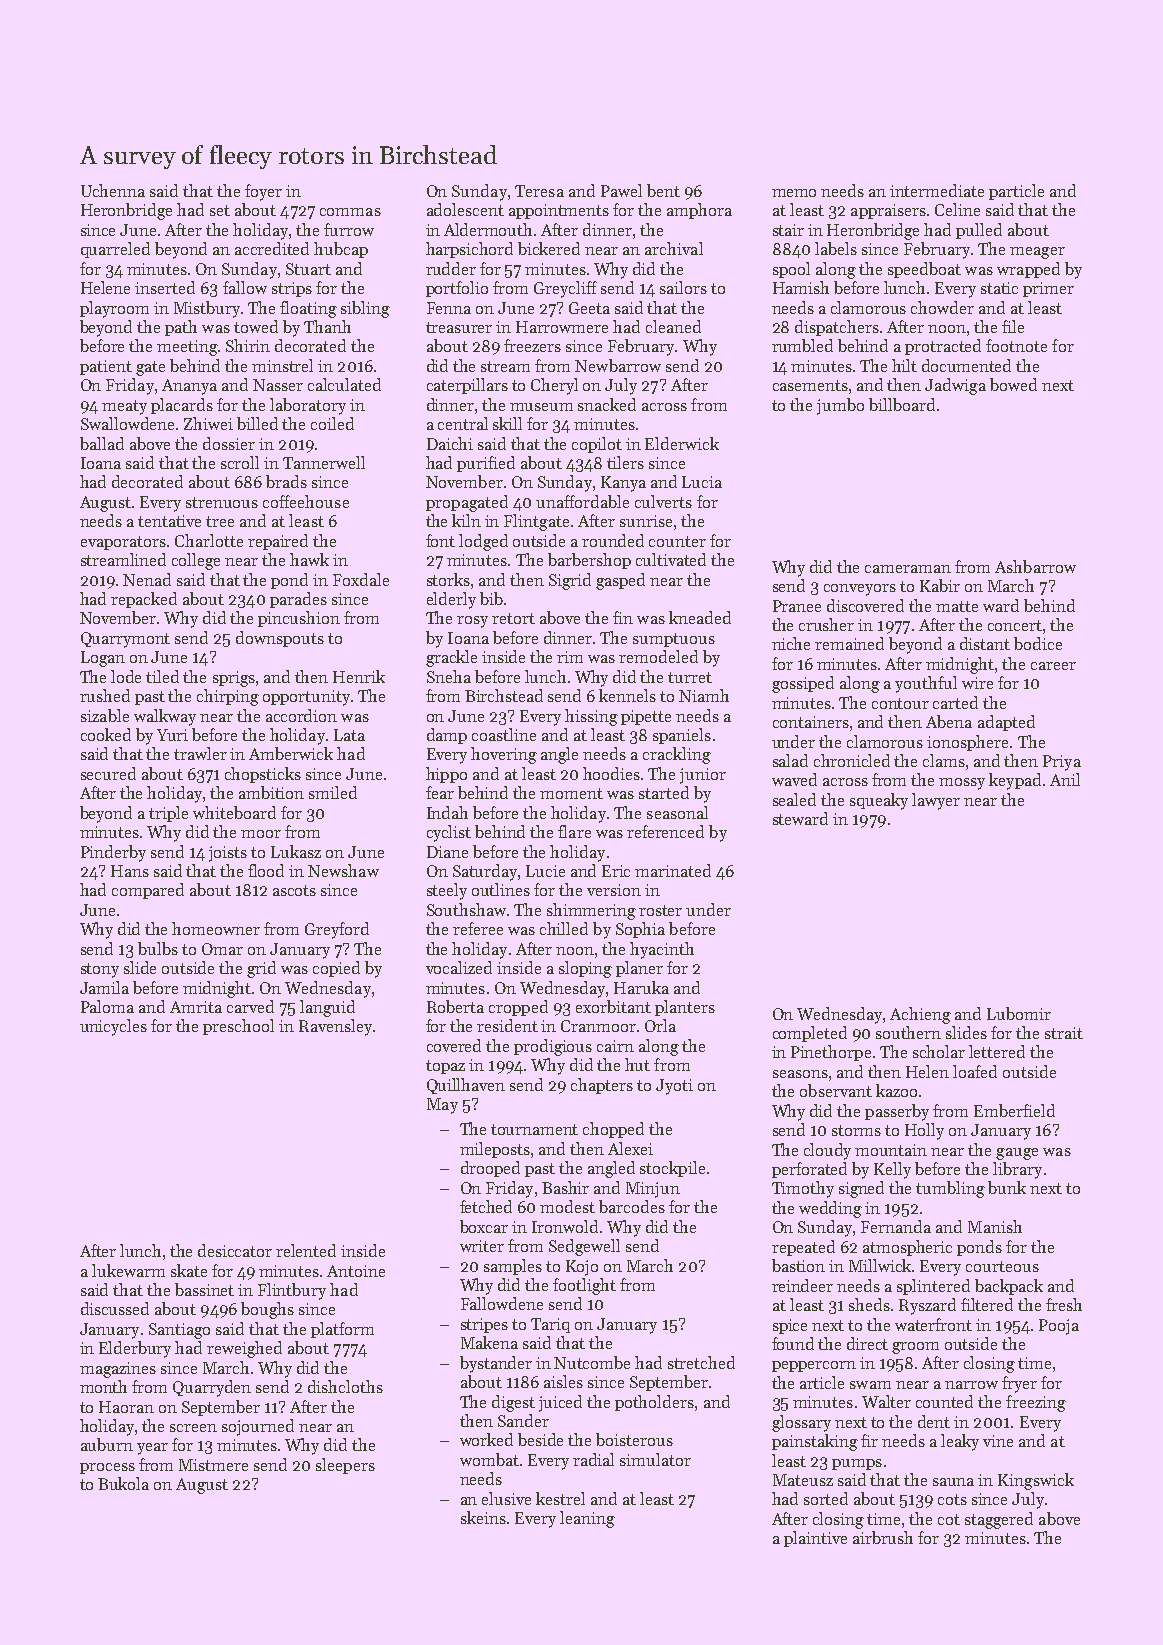 The height and width of the screenshot is (1645, 1163). I want to click on Uchenna, so click(113, 190).
